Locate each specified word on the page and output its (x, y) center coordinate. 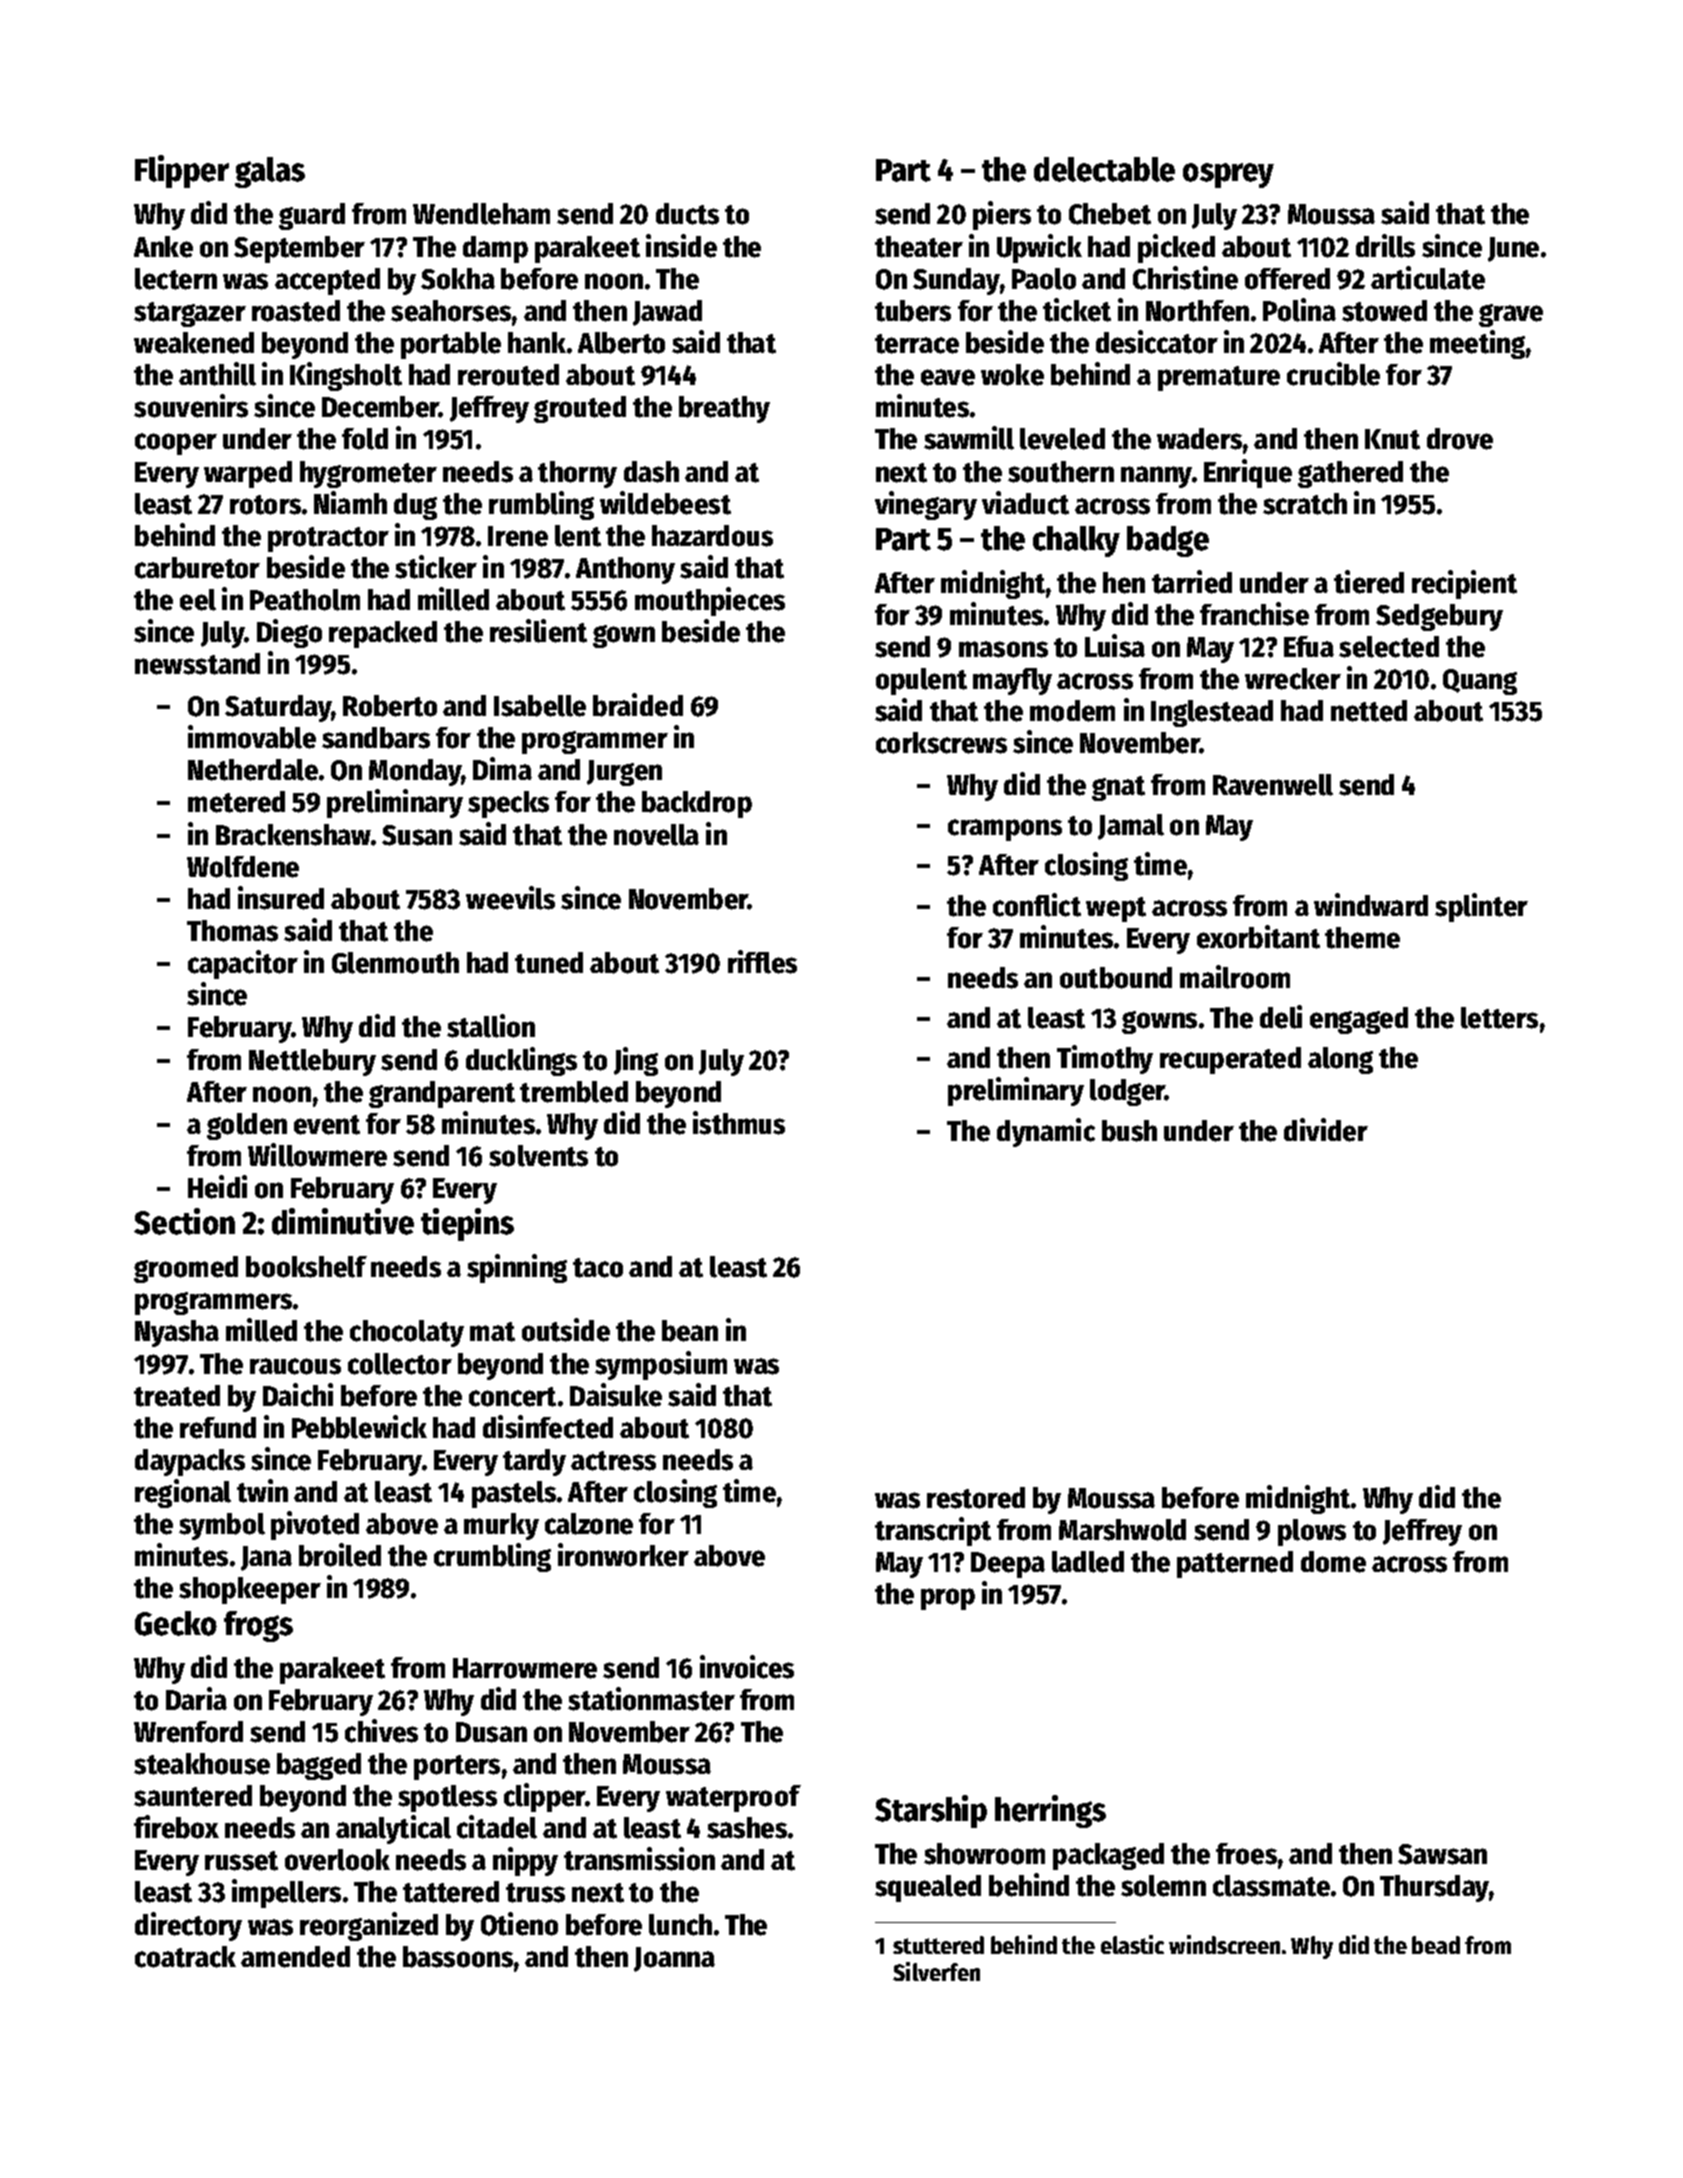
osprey (1228, 175)
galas (270, 172)
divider (1326, 1130)
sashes (747, 1828)
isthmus (739, 1123)
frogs (258, 1626)
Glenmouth (395, 963)
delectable (1104, 169)
